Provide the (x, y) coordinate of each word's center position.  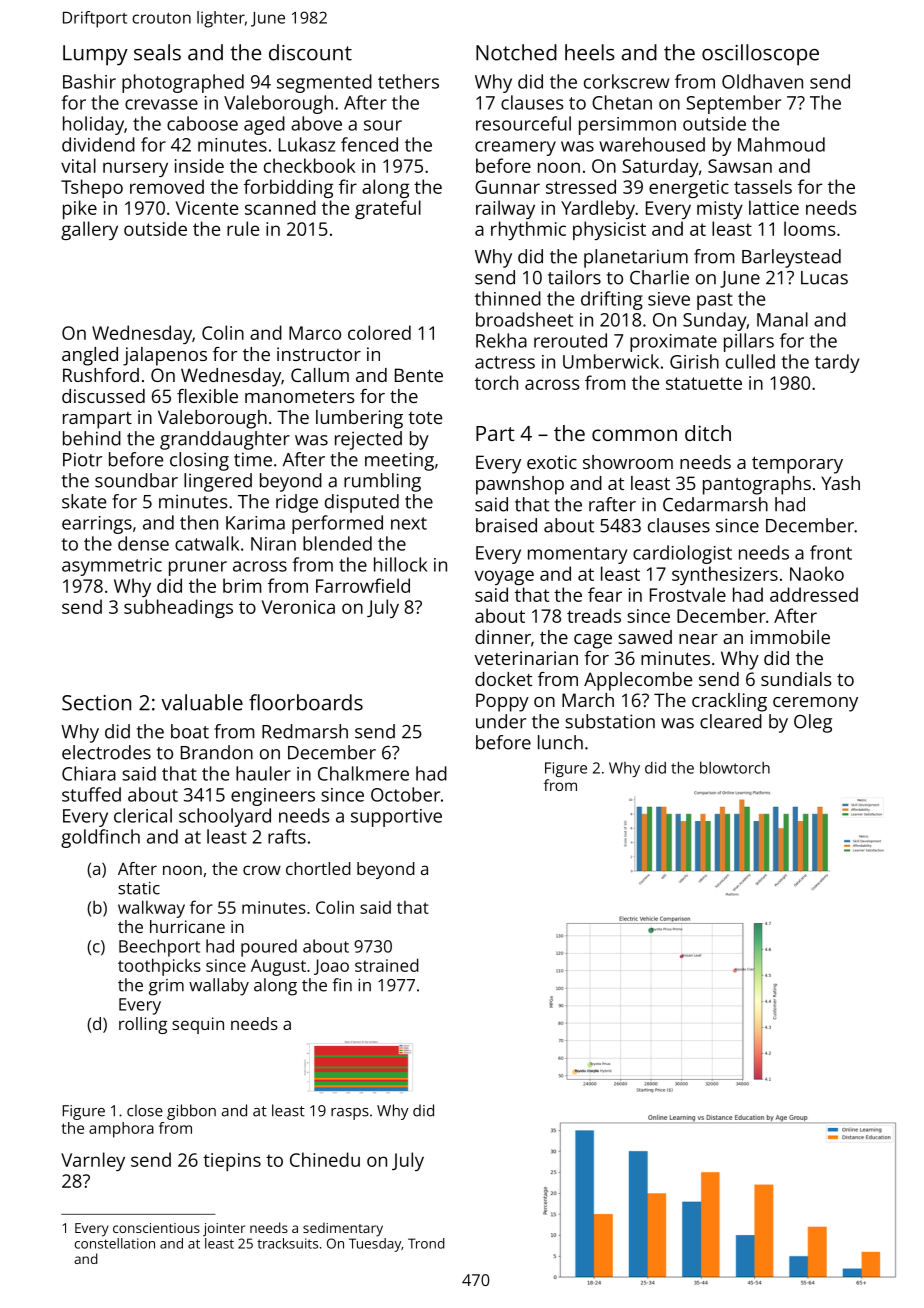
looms (809, 228)
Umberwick (611, 361)
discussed (103, 396)
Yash (840, 483)
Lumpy (95, 55)
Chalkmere (363, 773)
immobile (790, 637)
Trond (426, 1243)
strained (387, 965)
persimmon (627, 126)
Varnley (93, 1161)
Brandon (217, 752)
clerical (143, 815)
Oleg (813, 723)
